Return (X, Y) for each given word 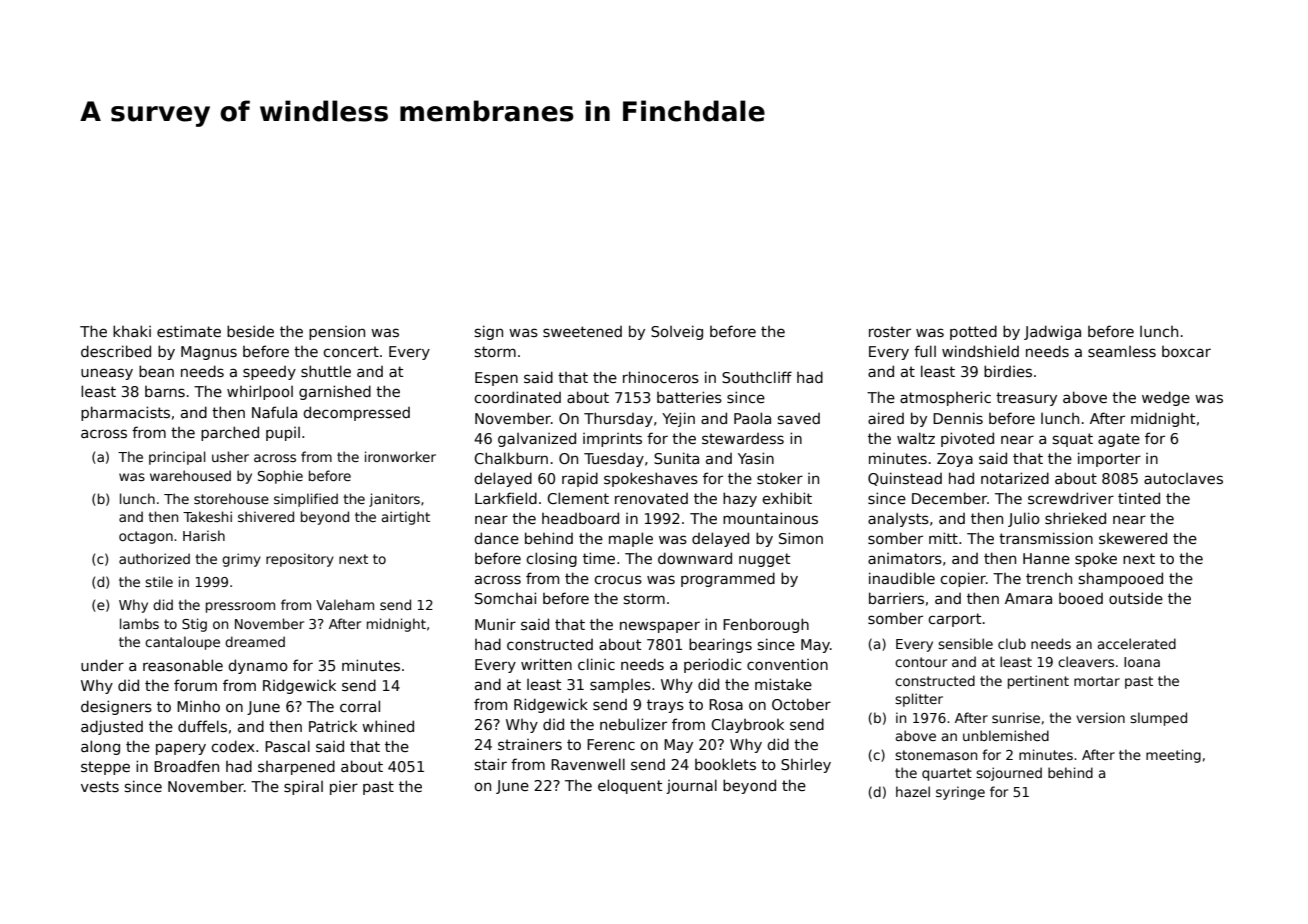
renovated (651, 498)
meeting (1173, 756)
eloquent (630, 786)
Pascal (287, 746)
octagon (146, 537)
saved (799, 418)
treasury (1026, 399)
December (949, 498)
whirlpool (260, 392)
